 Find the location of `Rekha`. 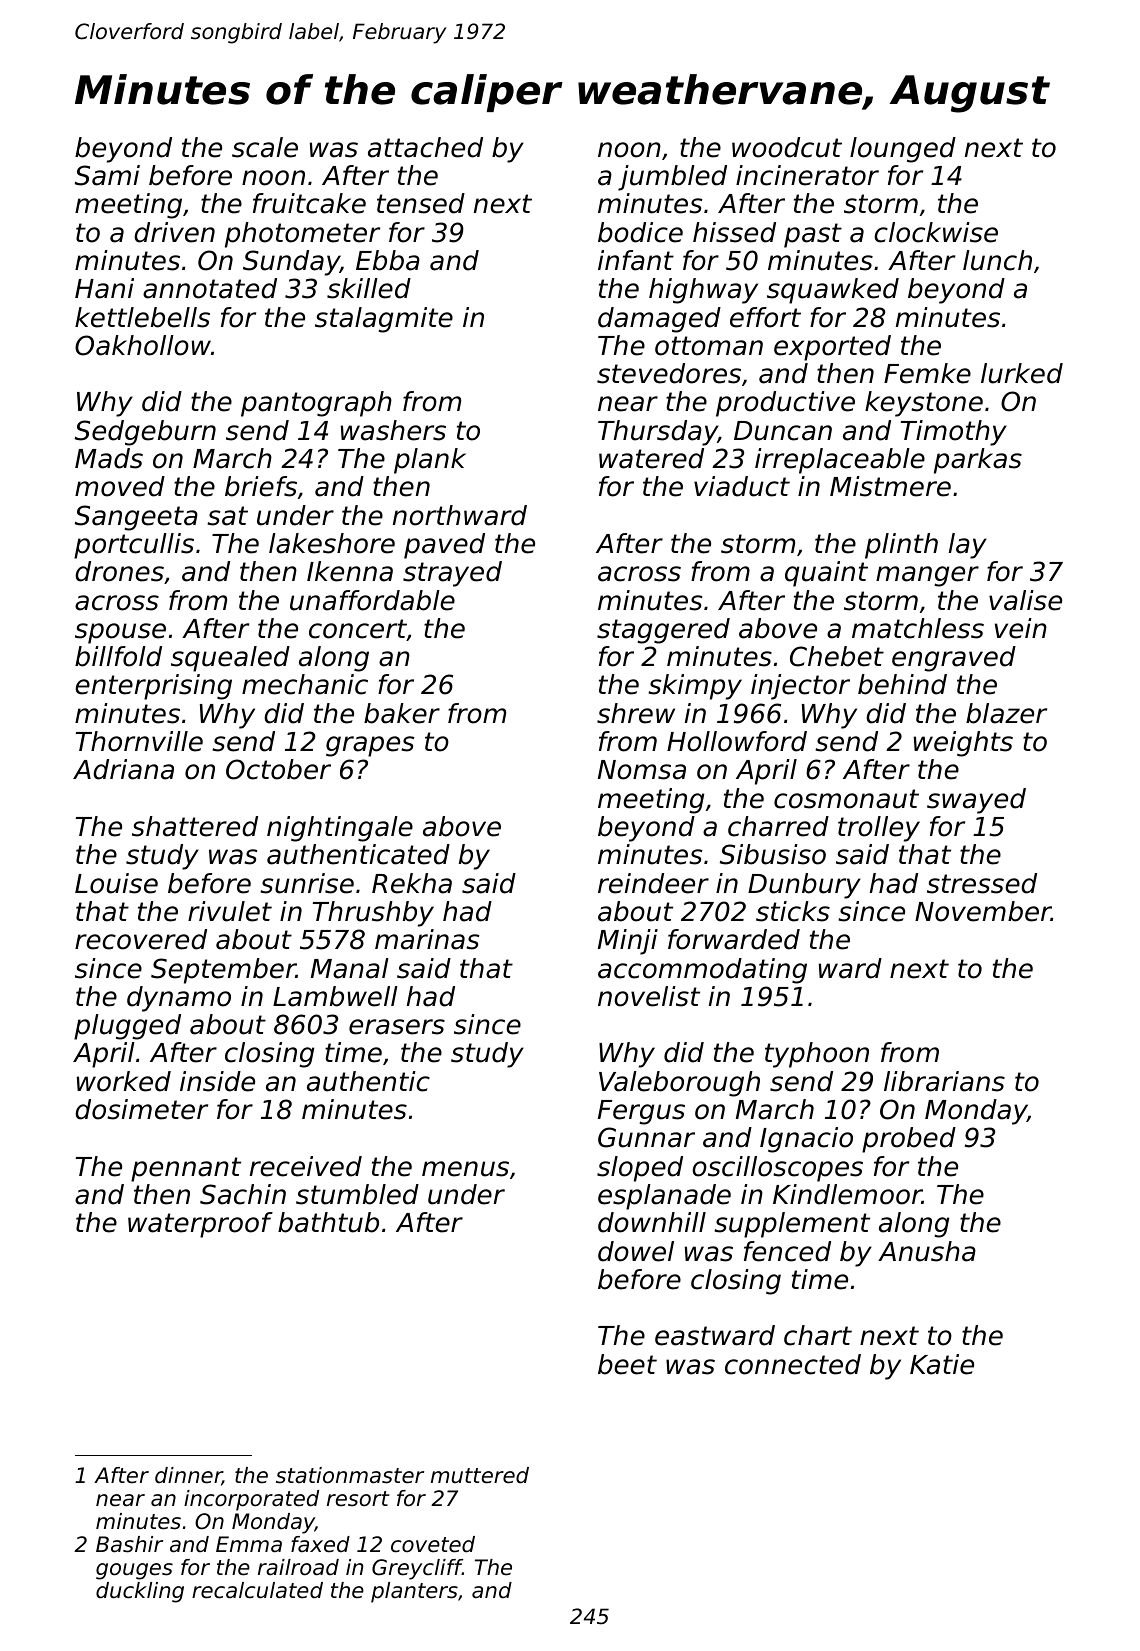

Rekha is located at coordinates (412, 883).
